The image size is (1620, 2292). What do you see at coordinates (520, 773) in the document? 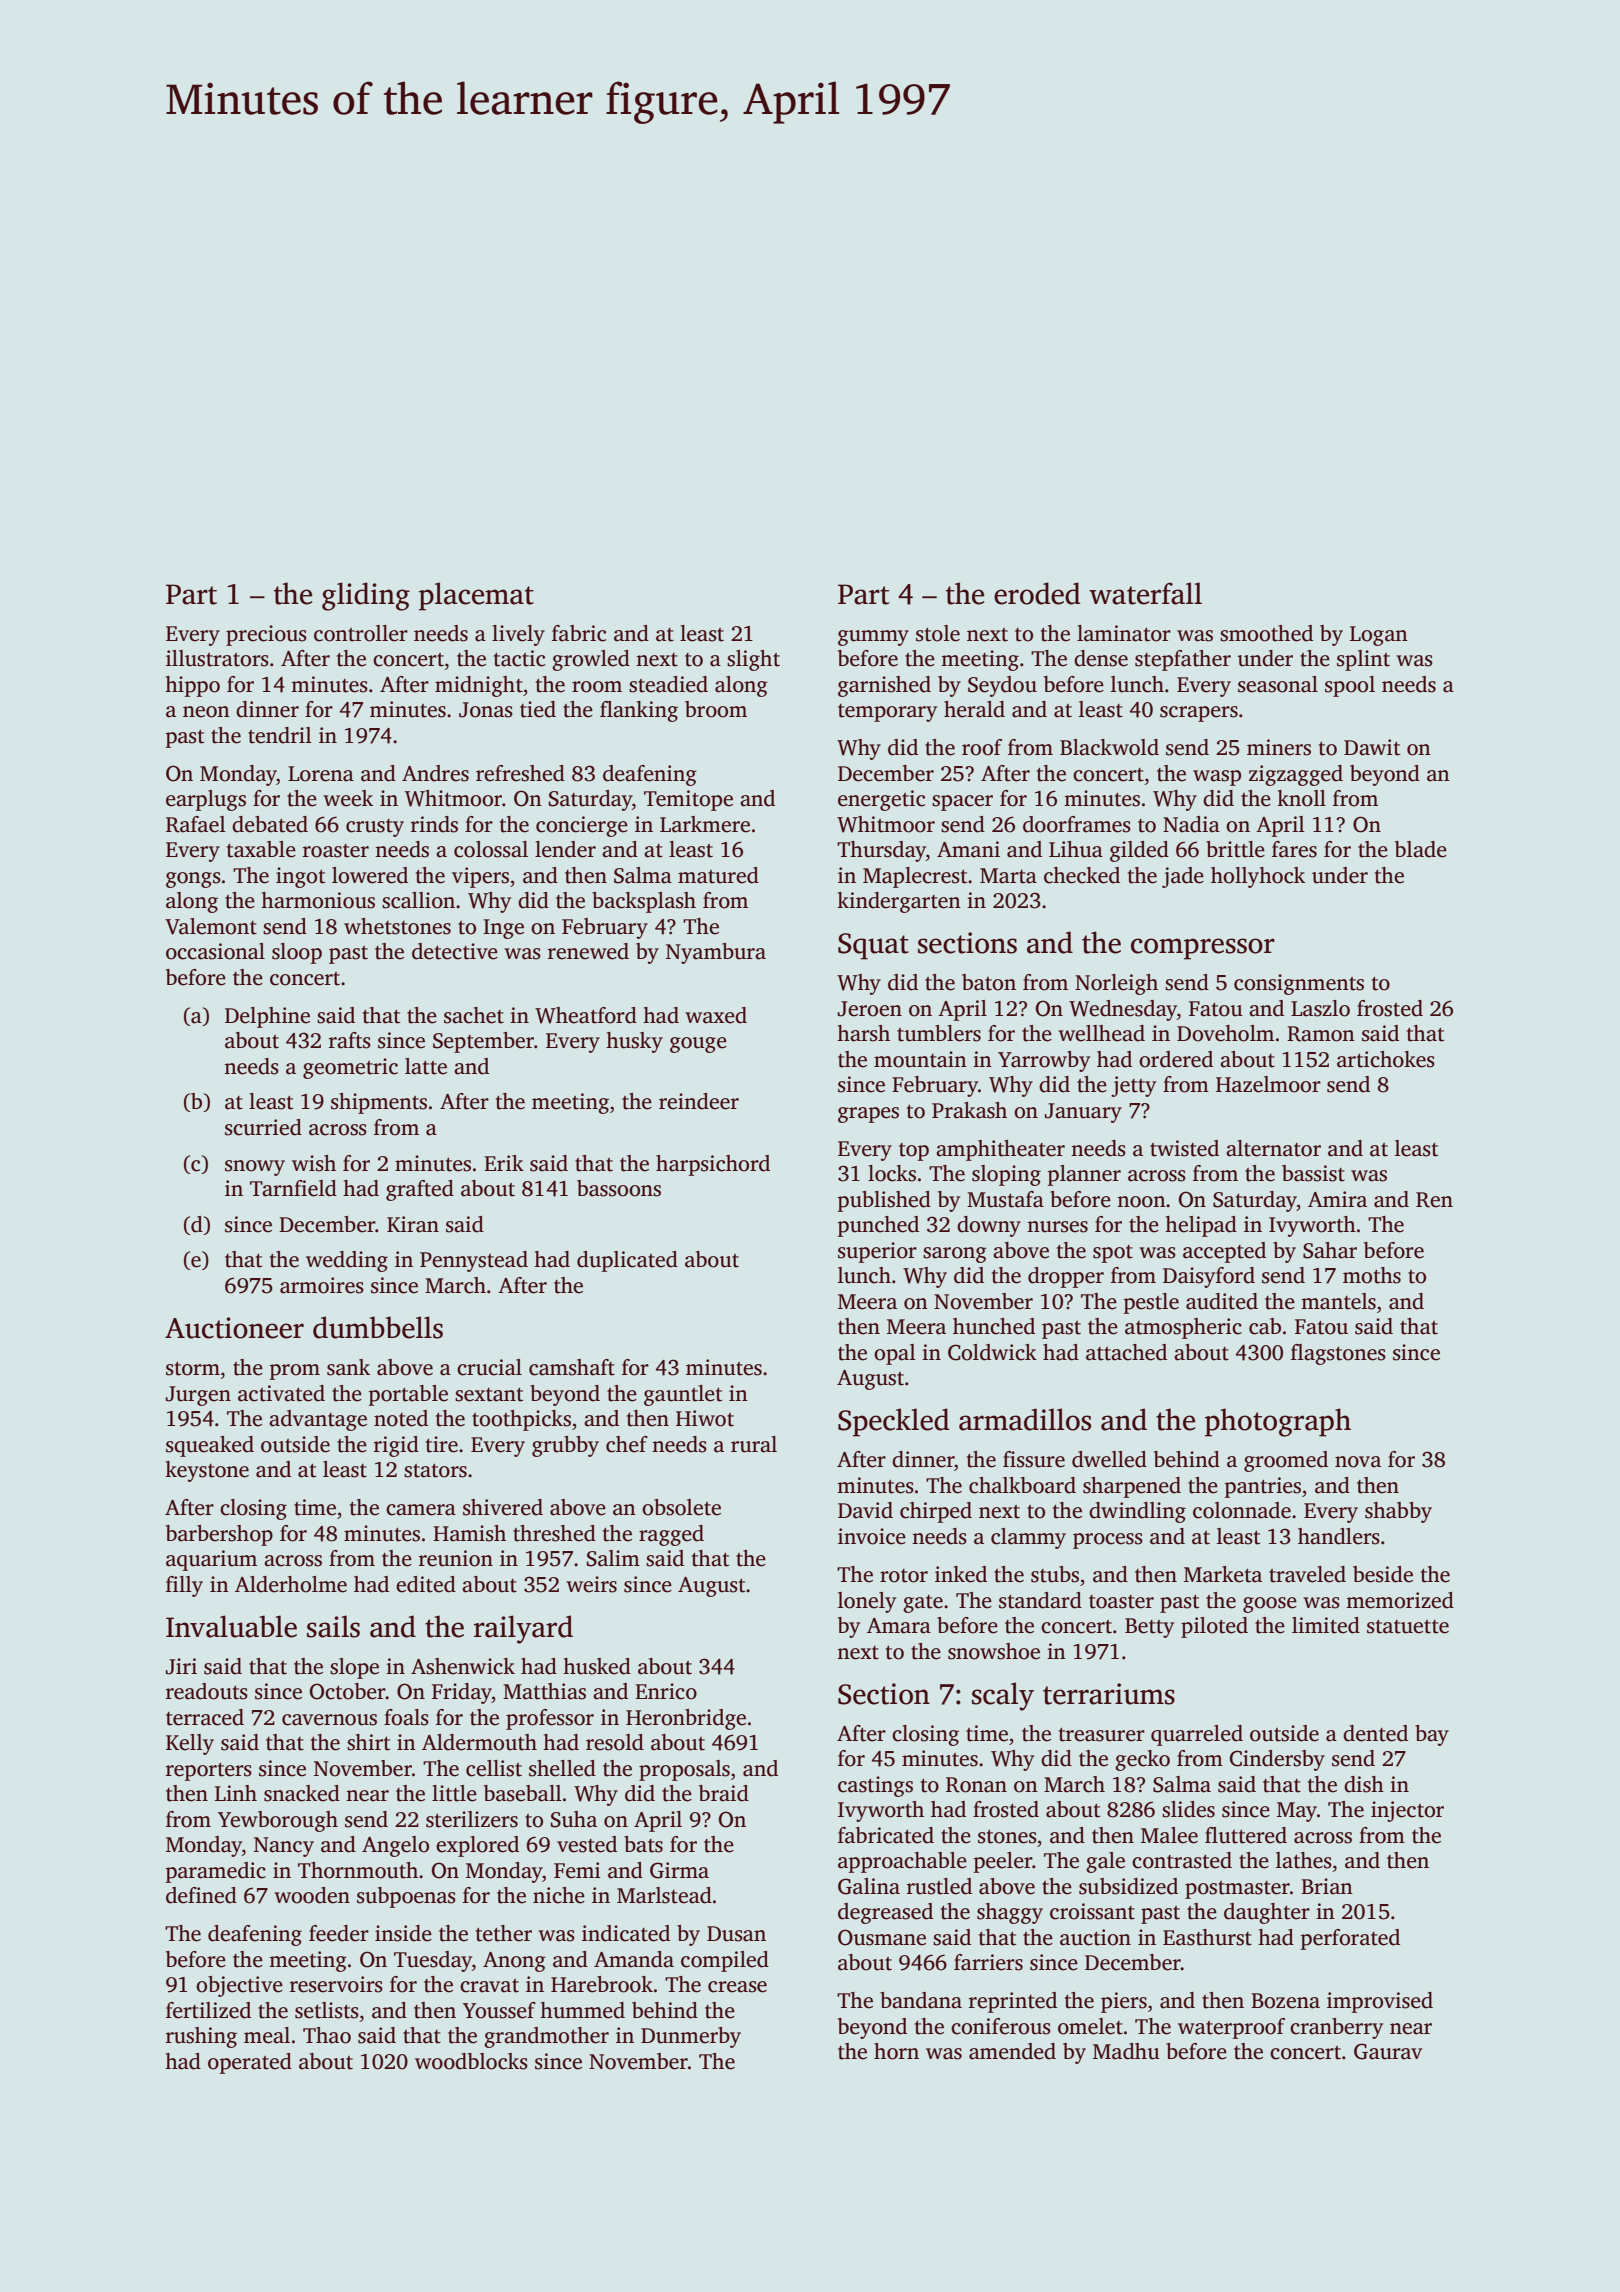
I see `refreshed` at bounding box center [520, 773].
